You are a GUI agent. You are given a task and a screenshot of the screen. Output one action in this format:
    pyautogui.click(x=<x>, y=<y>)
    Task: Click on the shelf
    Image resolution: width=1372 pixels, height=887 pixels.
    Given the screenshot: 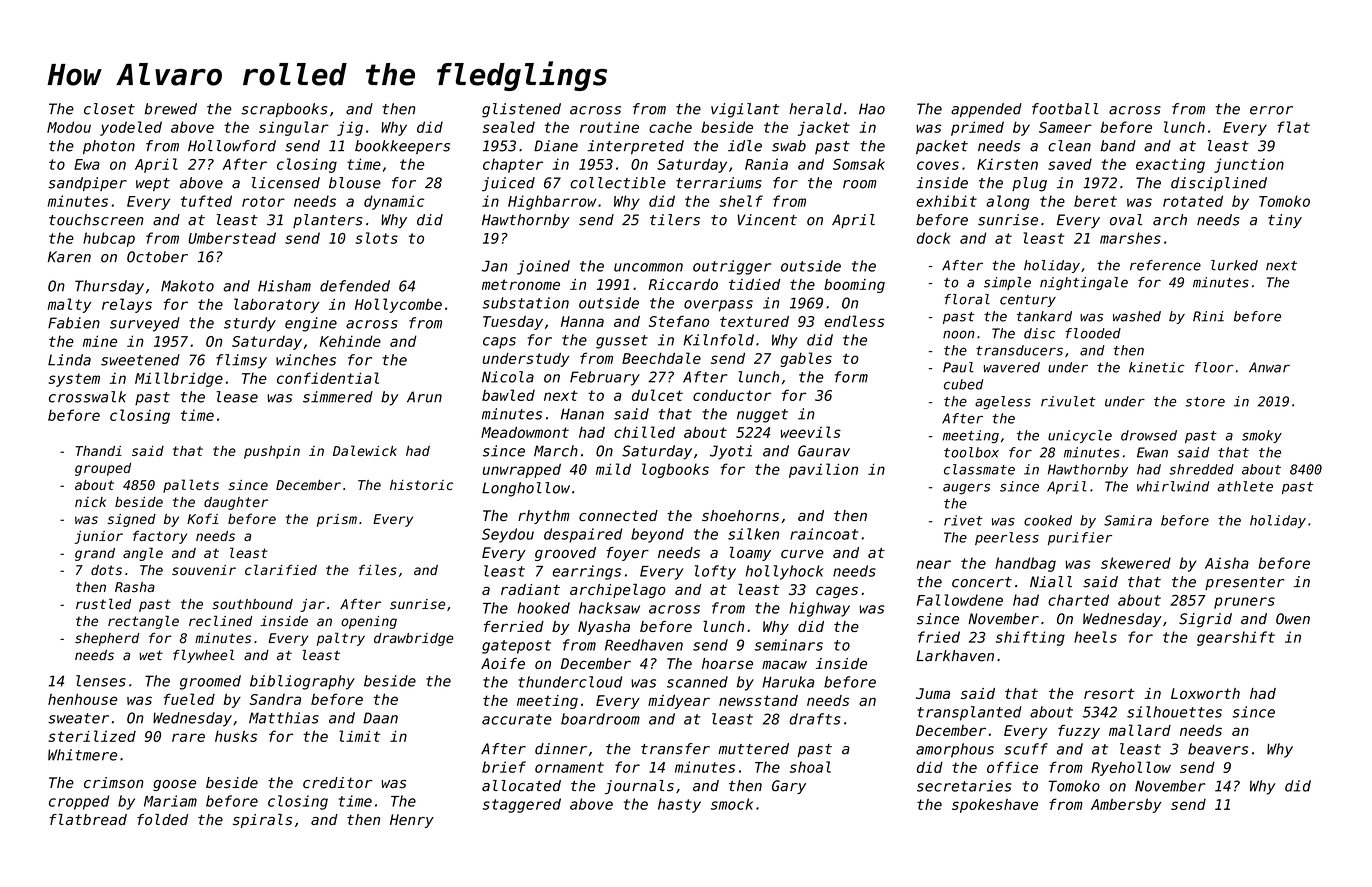 What is the action you would take?
    pyautogui.click(x=741, y=201)
